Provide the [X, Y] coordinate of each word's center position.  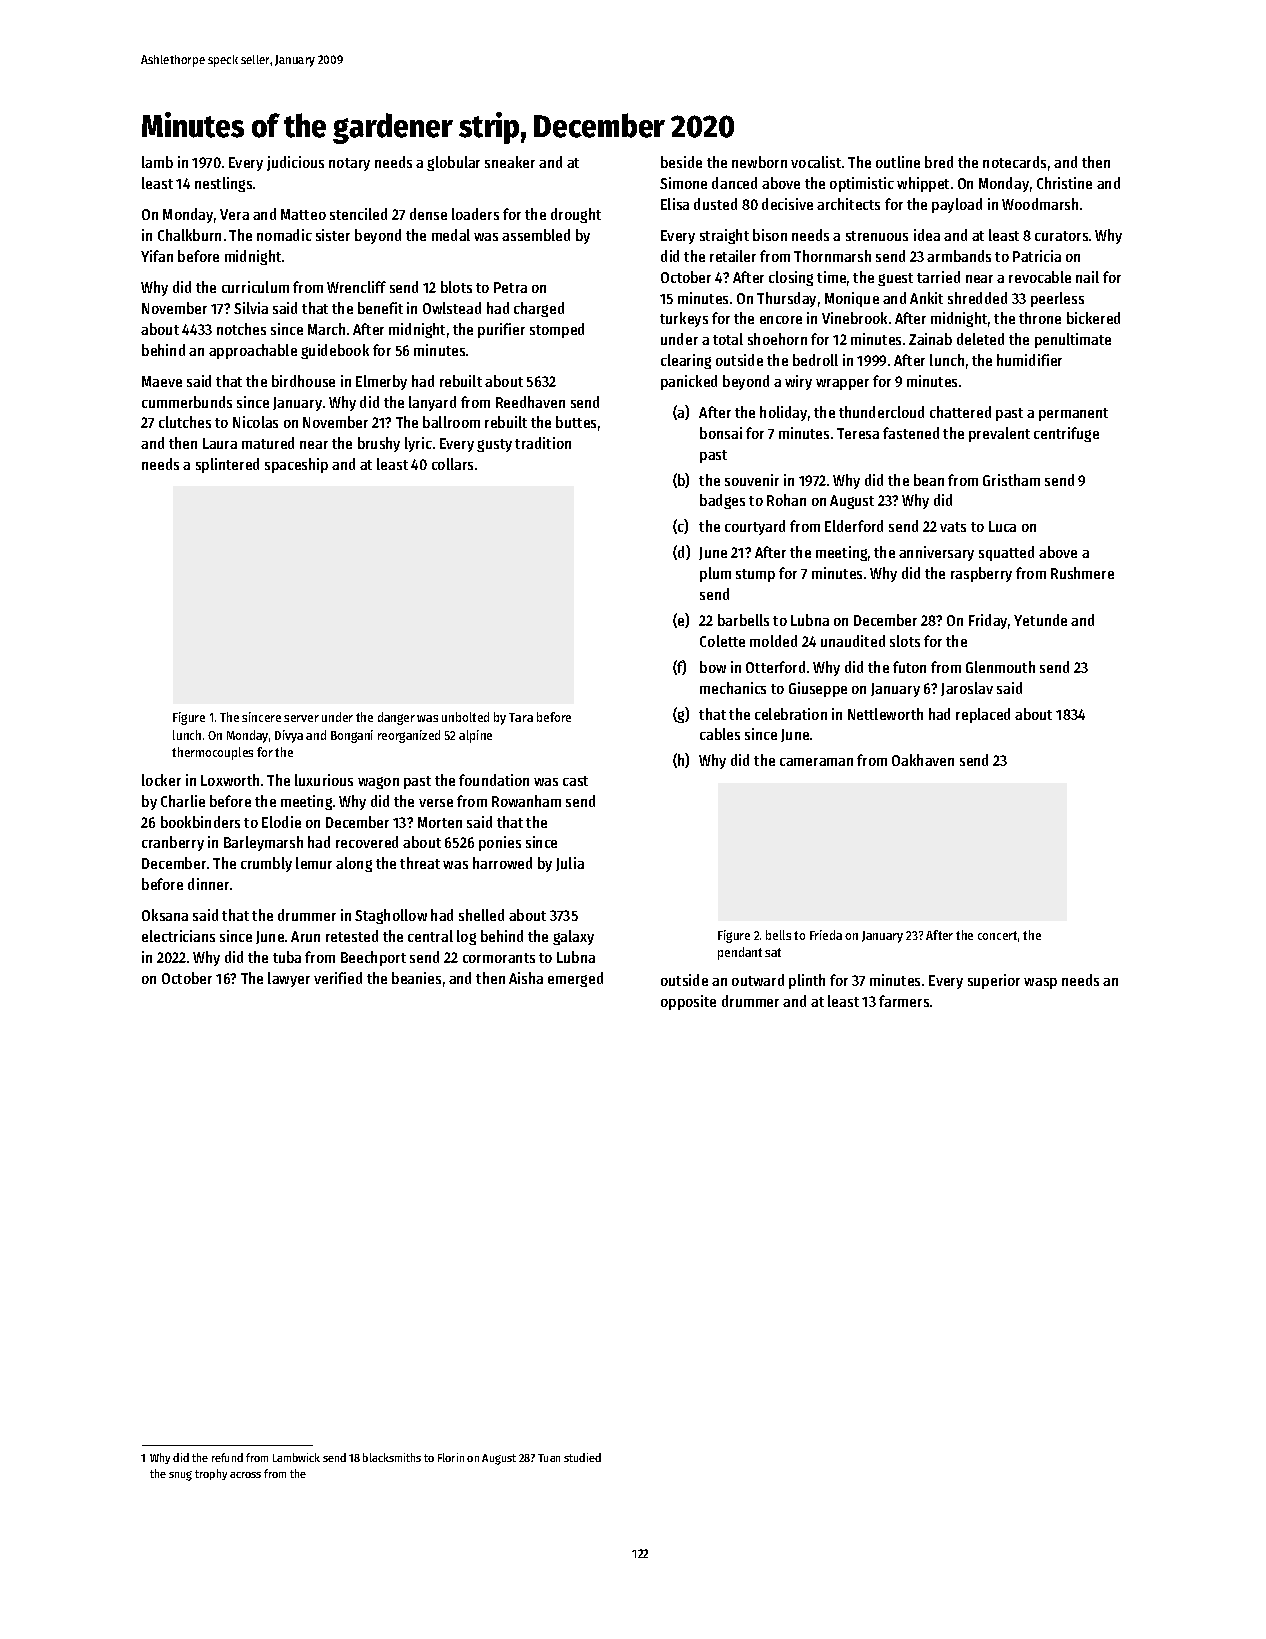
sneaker [510, 162]
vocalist [816, 162]
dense [428, 214]
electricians [178, 936]
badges [722, 501]
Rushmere [1082, 573]
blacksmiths [392, 1457]
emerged [575, 979]
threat [420, 863]
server [301, 718]
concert [997, 935]
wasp [1040, 983]
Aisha [526, 978]
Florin [451, 1457]
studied [582, 1457]
